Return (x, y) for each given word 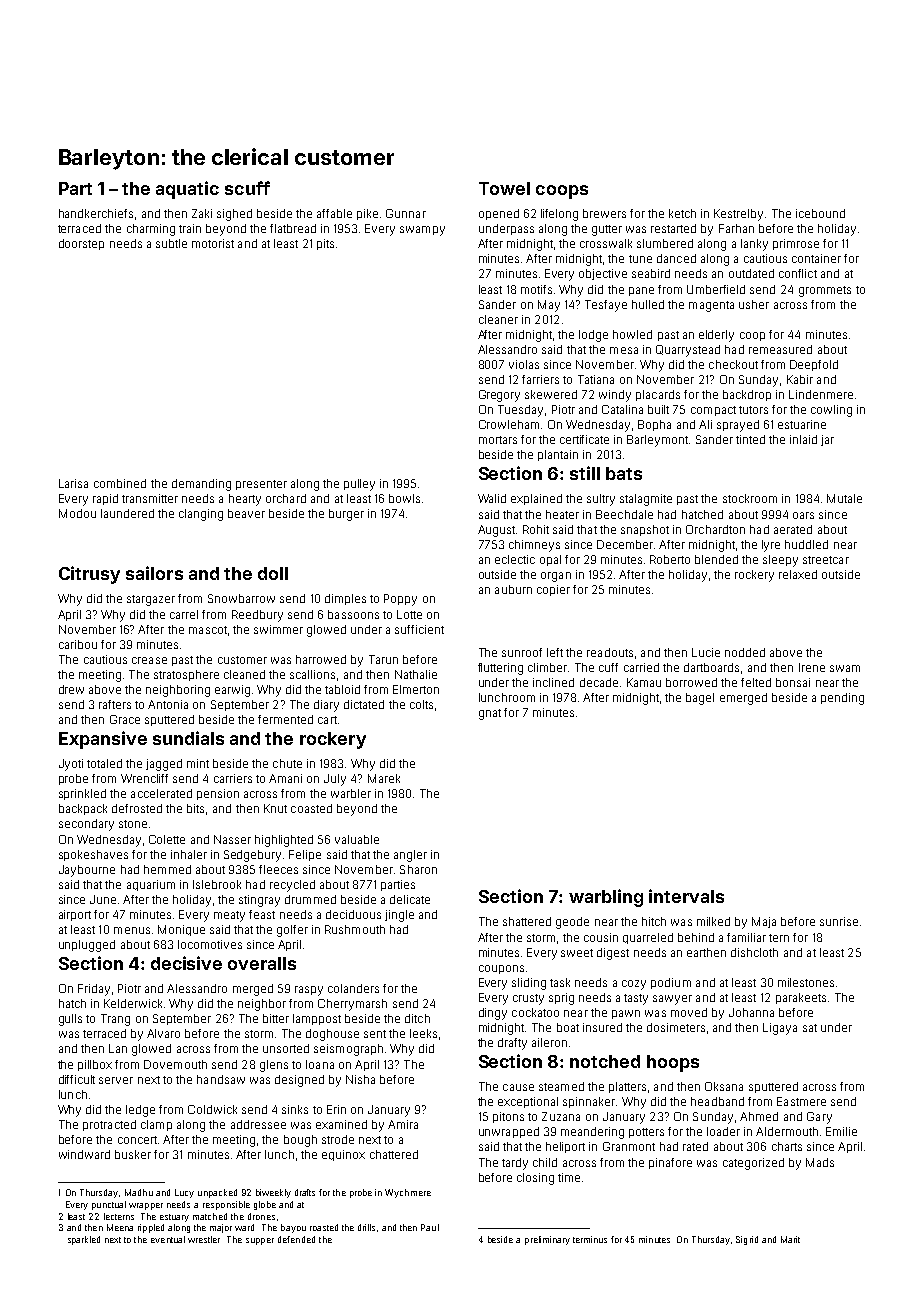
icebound (820, 213)
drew (71, 689)
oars (803, 515)
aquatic (187, 190)
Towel (504, 188)
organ (556, 577)
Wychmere (408, 1193)
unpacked (217, 1193)
